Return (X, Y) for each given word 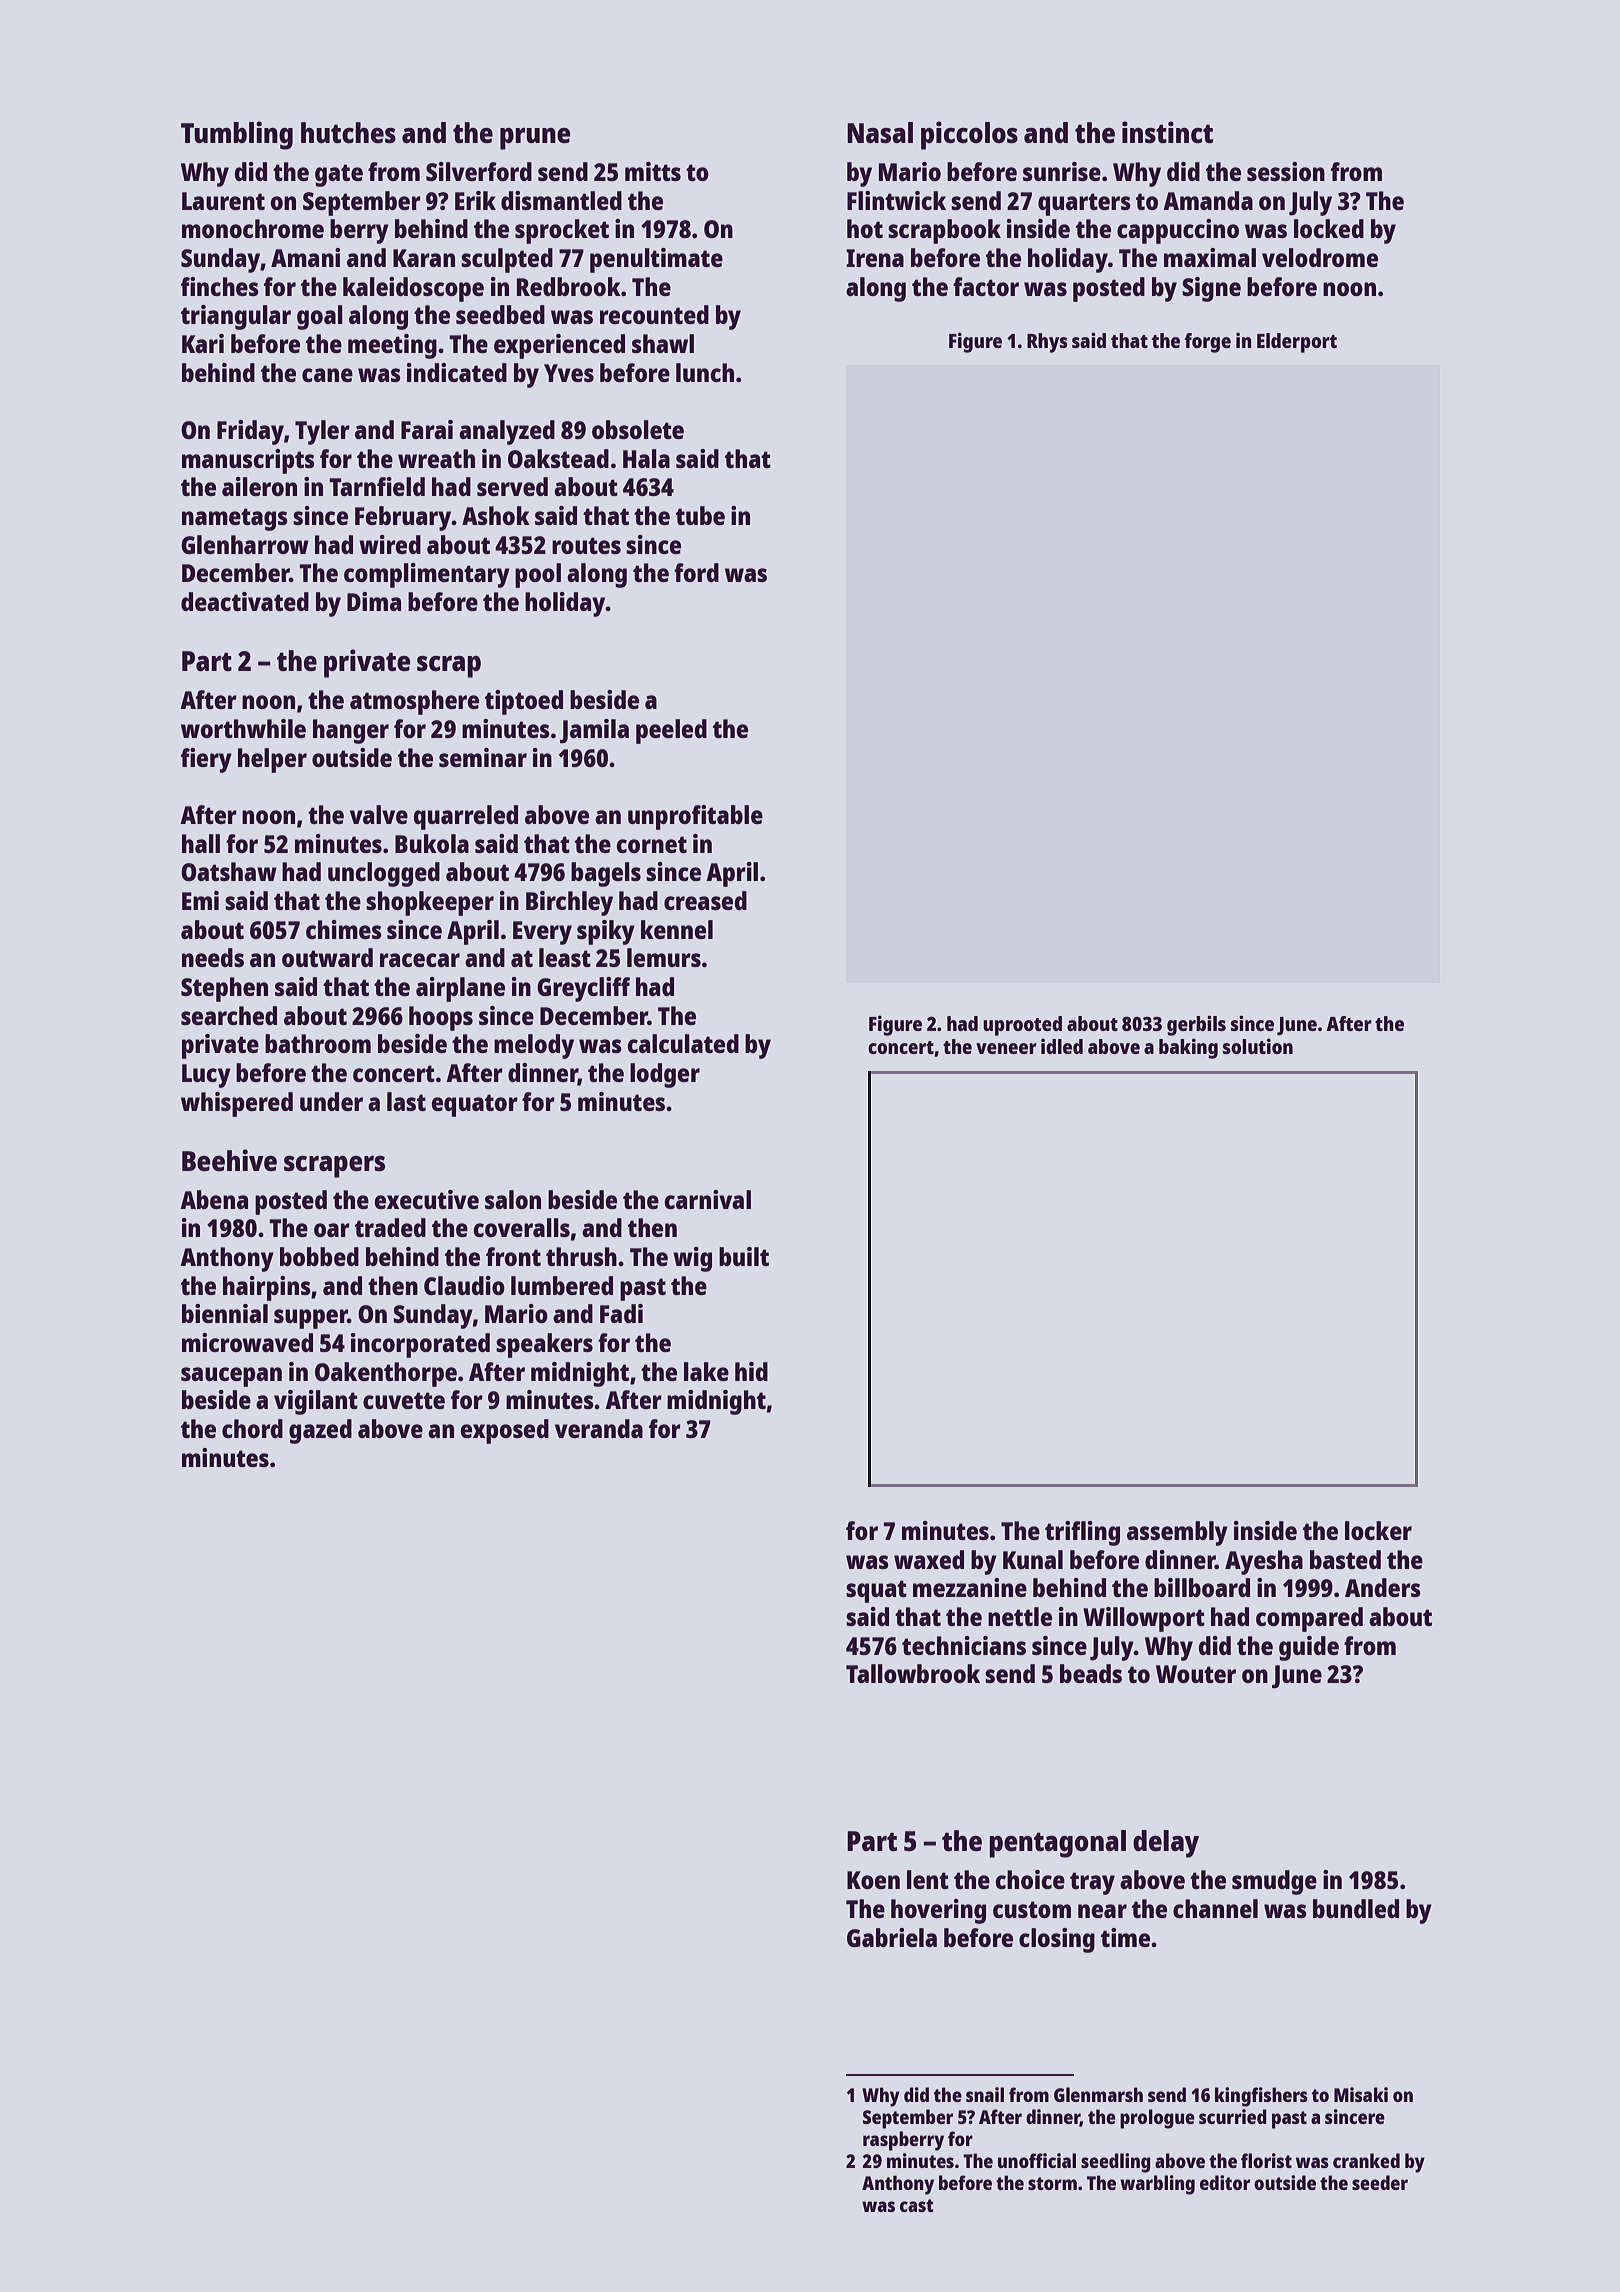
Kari (203, 343)
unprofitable (695, 817)
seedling (1116, 2163)
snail (985, 2094)
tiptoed (524, 702)
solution (1258, 1046)
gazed (320, 1431)
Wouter (1196, 1674)
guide (1309, 1648)
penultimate (656, 260)
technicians (964, 1645)
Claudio (464, 1285)
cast (917, 2205)
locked (1329, 228)
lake (706, 1371)
